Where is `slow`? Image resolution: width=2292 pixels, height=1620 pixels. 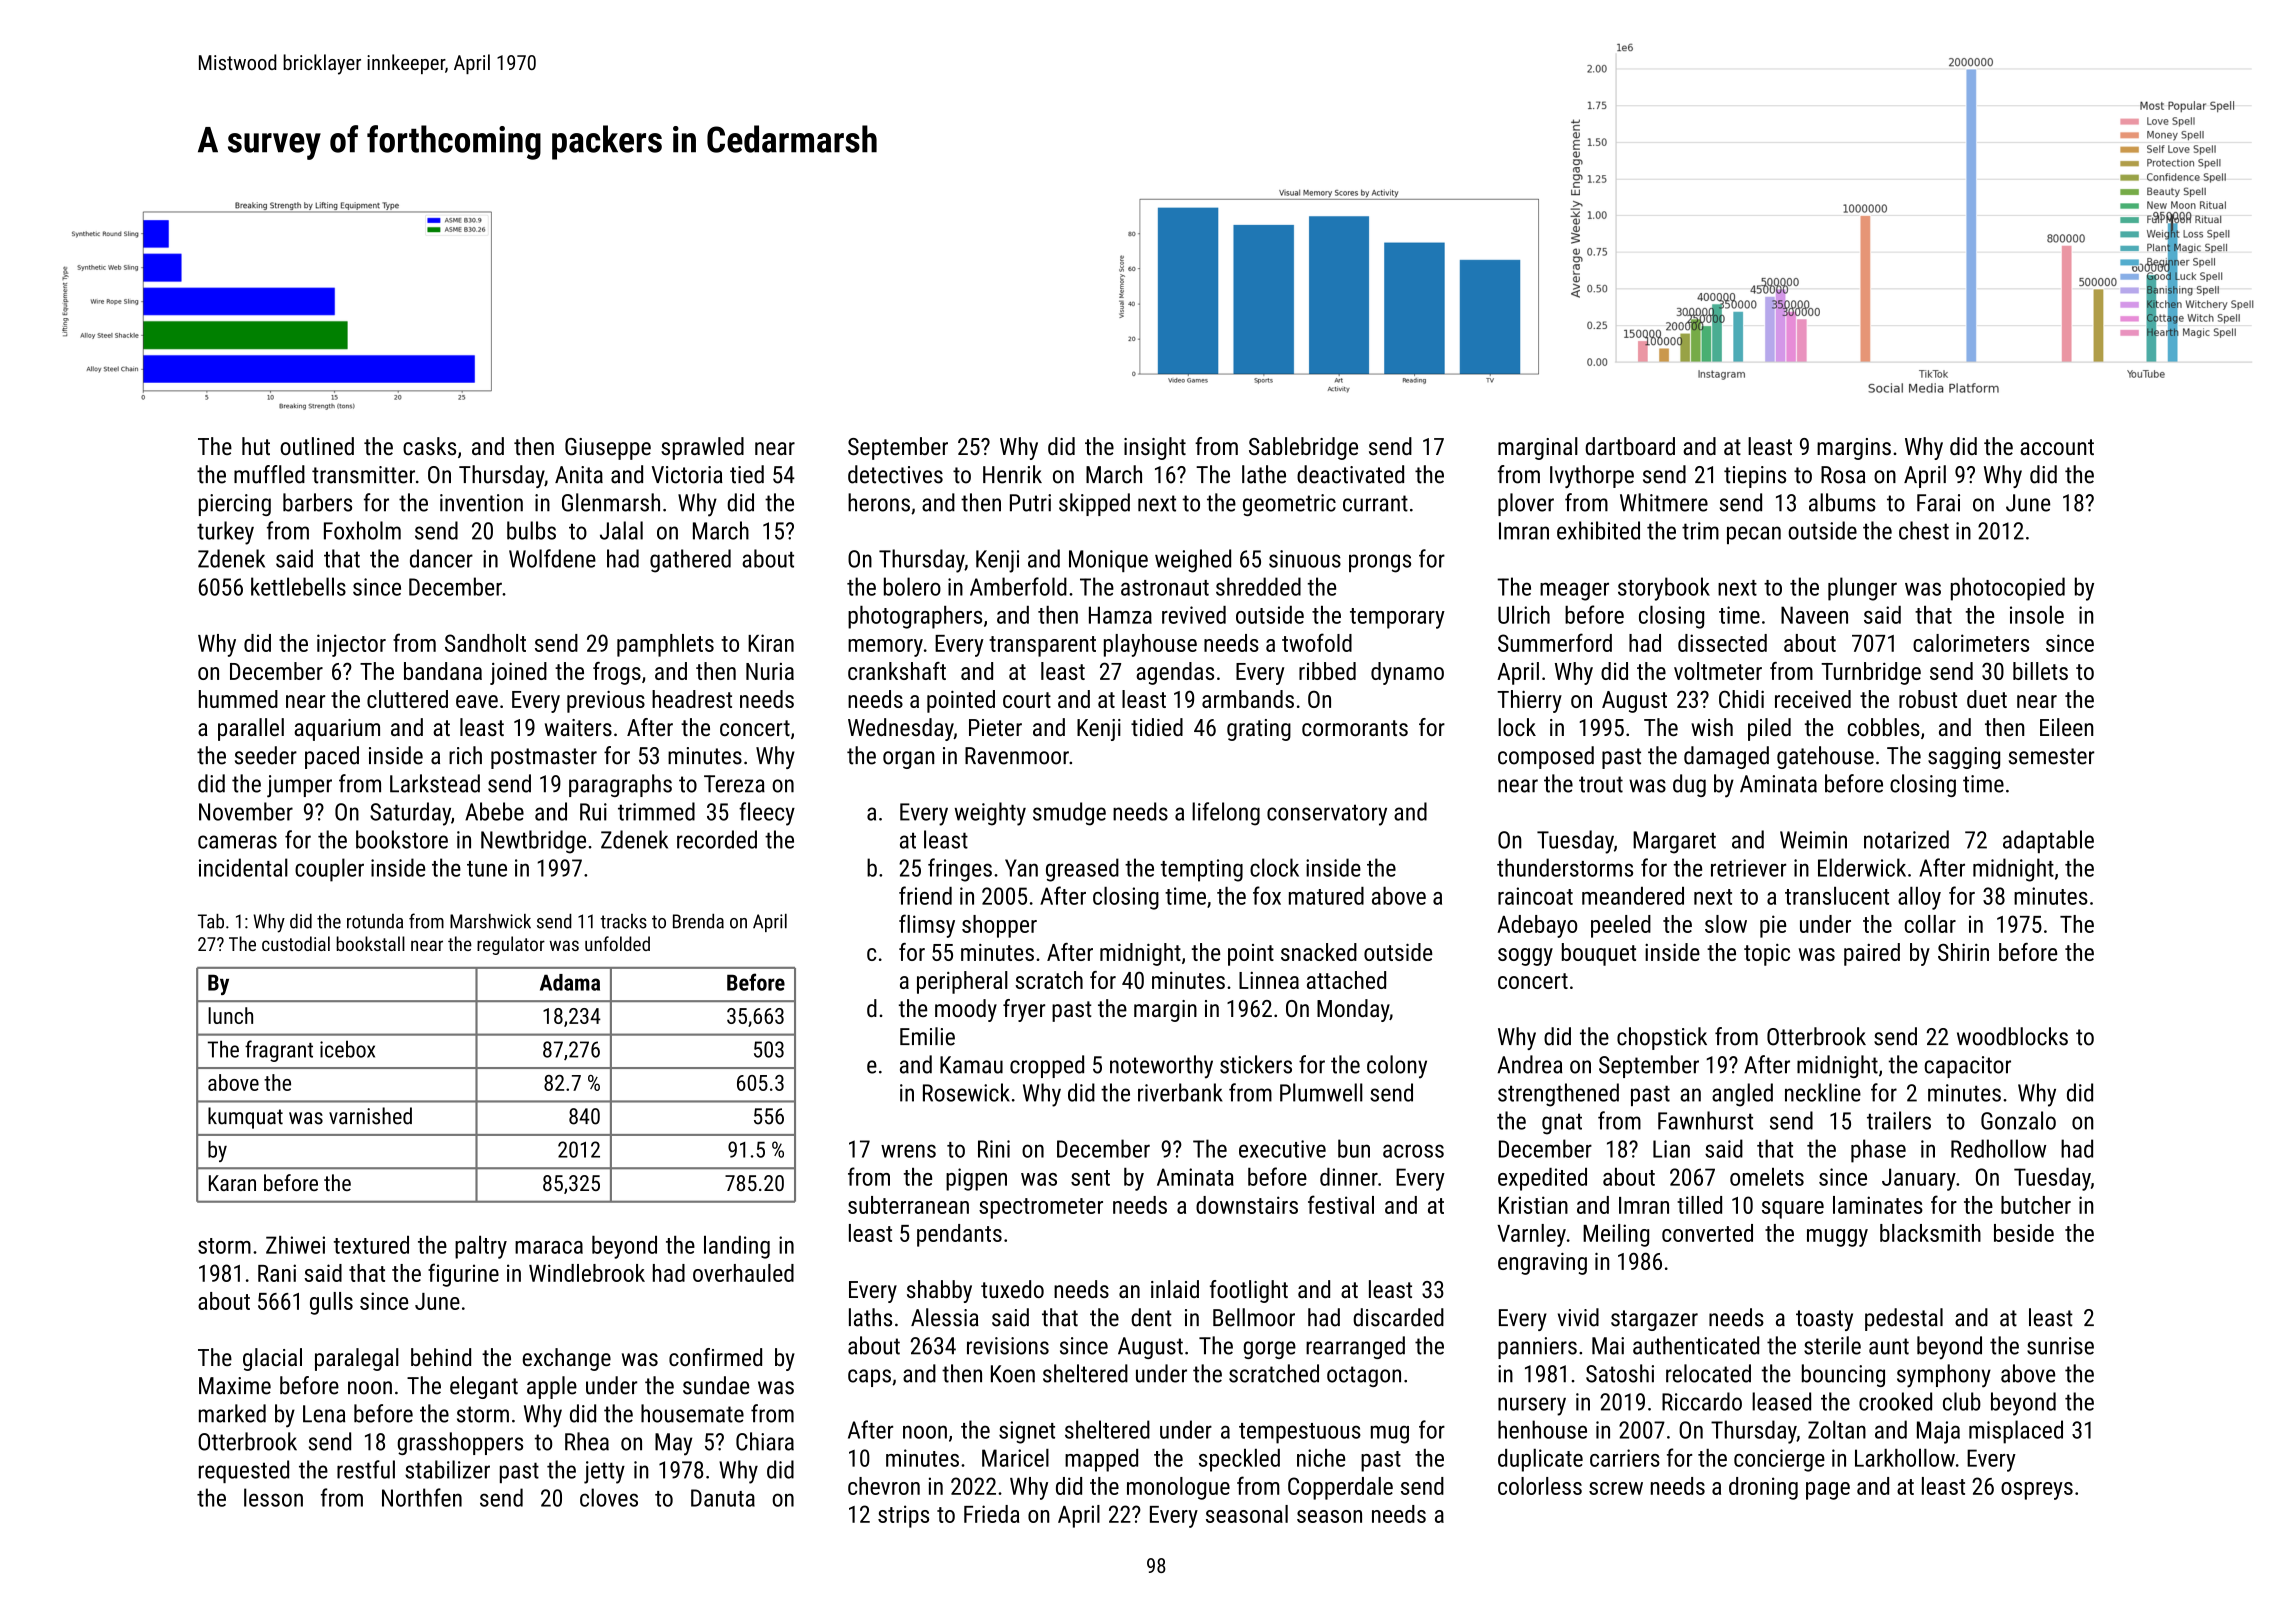 slow is located at coordinates (1726, 924).
